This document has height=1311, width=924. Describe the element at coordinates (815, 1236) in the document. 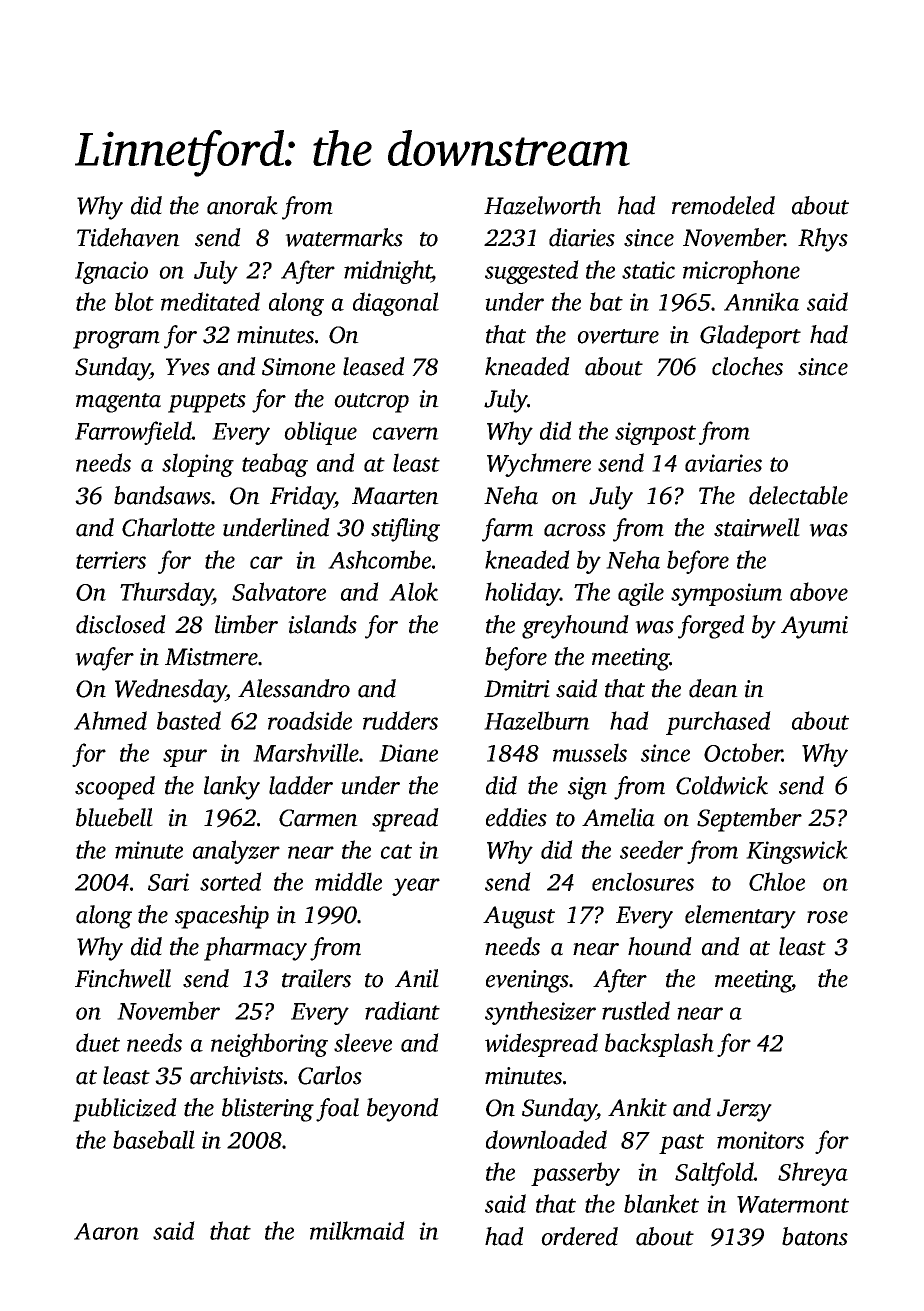

I see `batons` at that location.
